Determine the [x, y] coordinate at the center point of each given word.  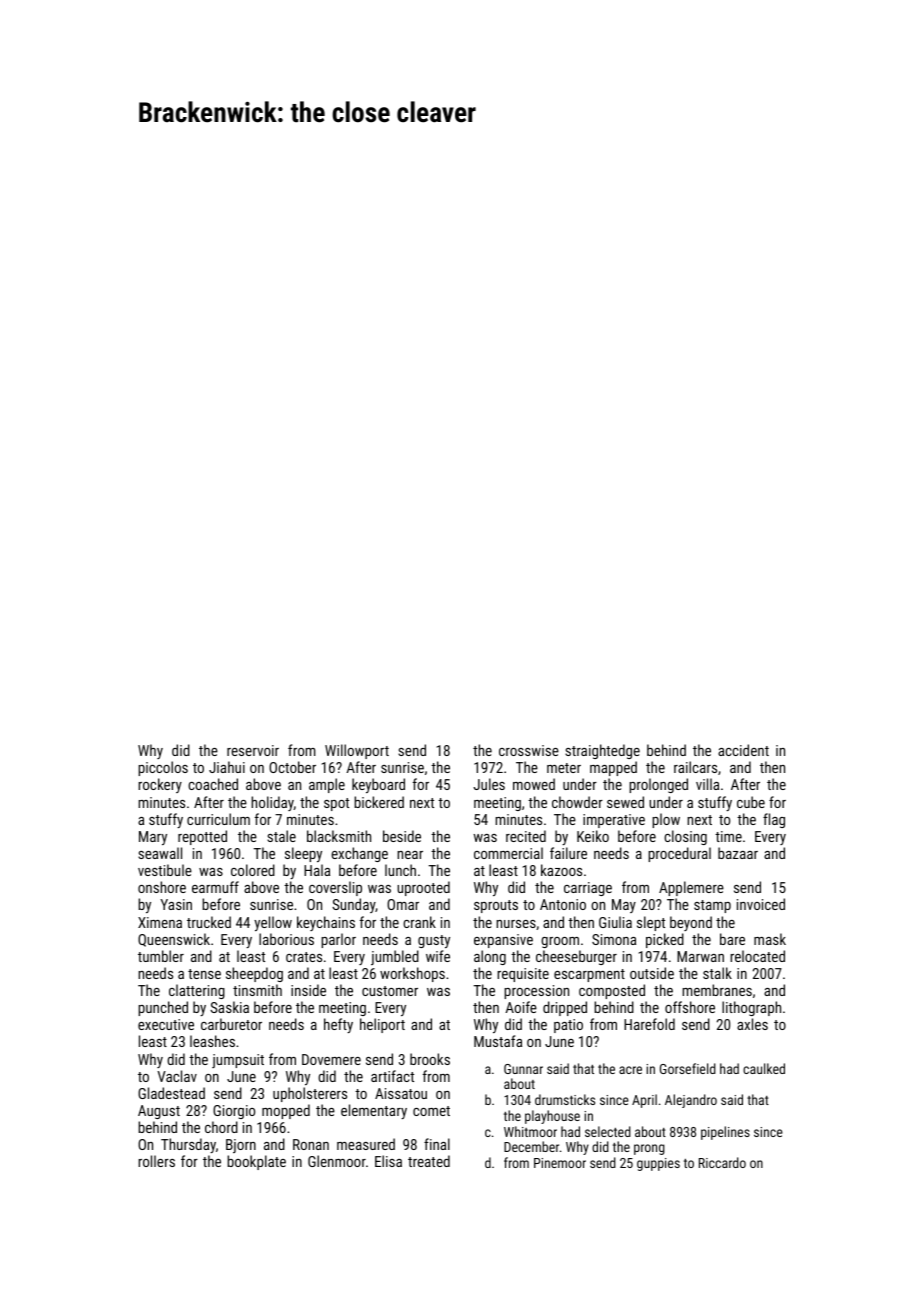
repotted [202, 837]
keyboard [378, 785]
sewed [625, 802]
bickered [379, 802]
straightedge [602, 751]
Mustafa [498, 1041]
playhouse [552, 1117]
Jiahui [227, 767]
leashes [212, 1041]
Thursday [188, 1145]
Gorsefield [688, 1068]
